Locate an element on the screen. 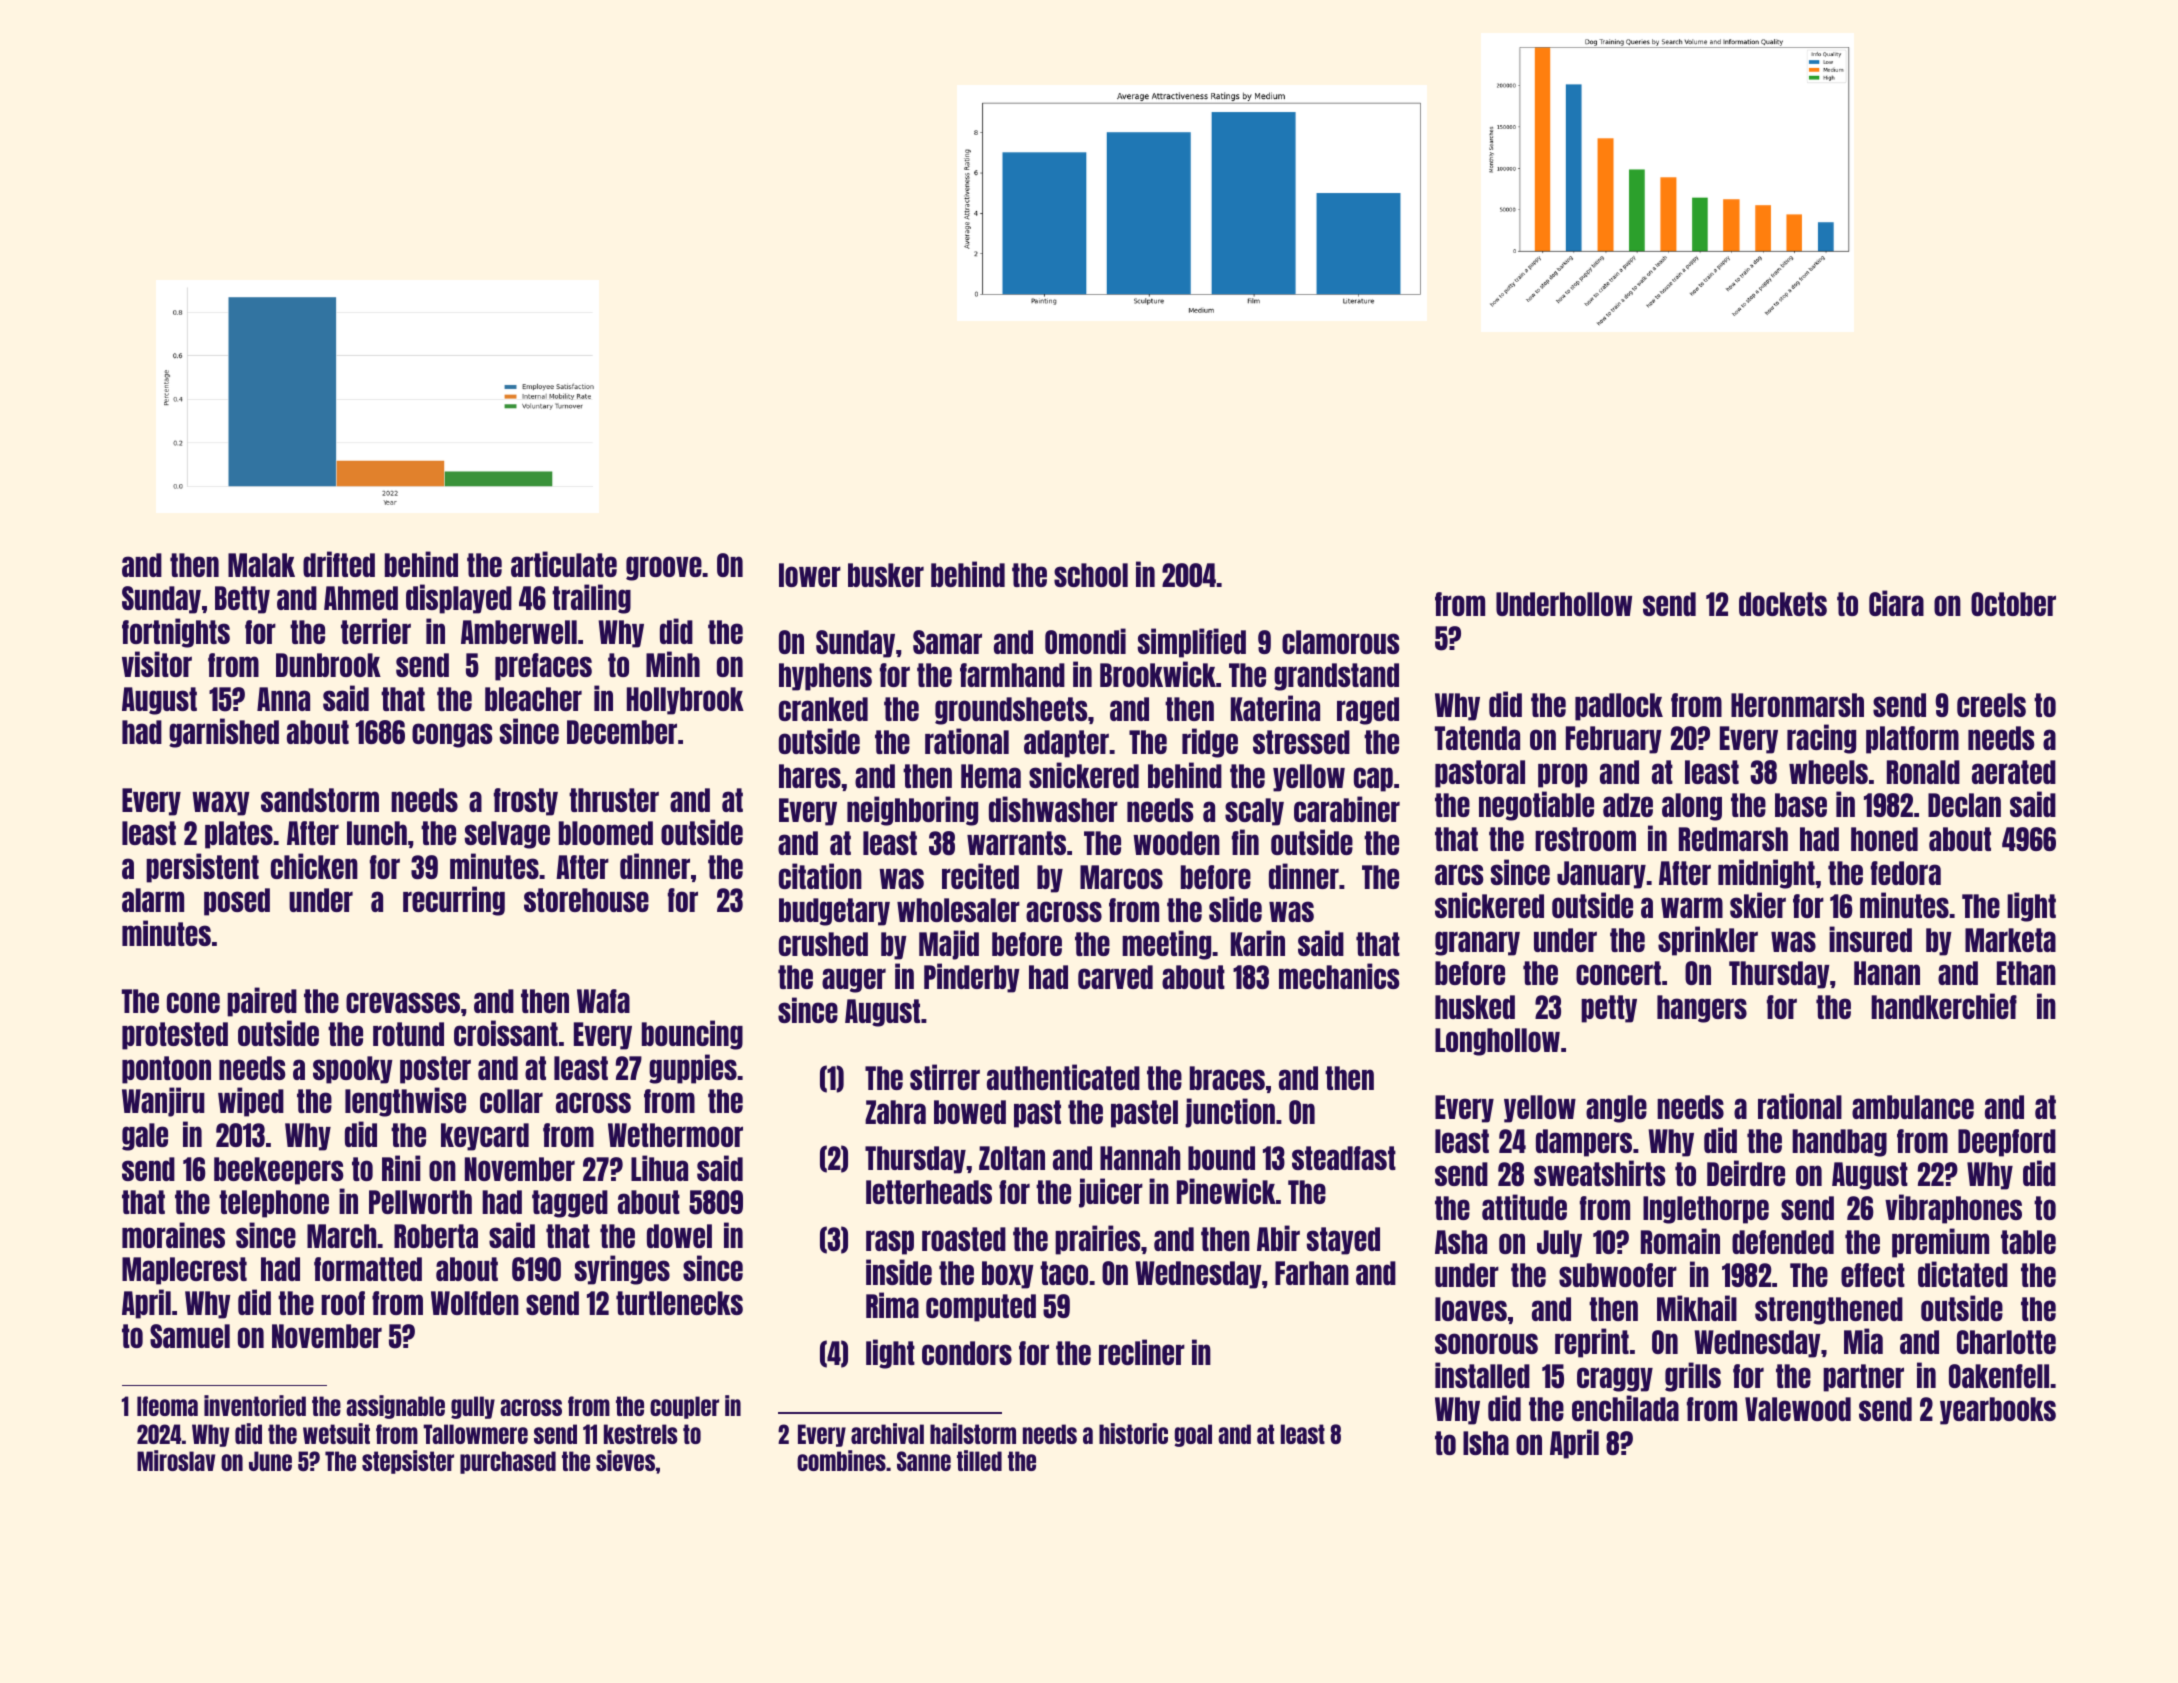 Image resolution: width=2178 pixels, height=1683 pixels. sieves is located at coordinates (625, 1460).
